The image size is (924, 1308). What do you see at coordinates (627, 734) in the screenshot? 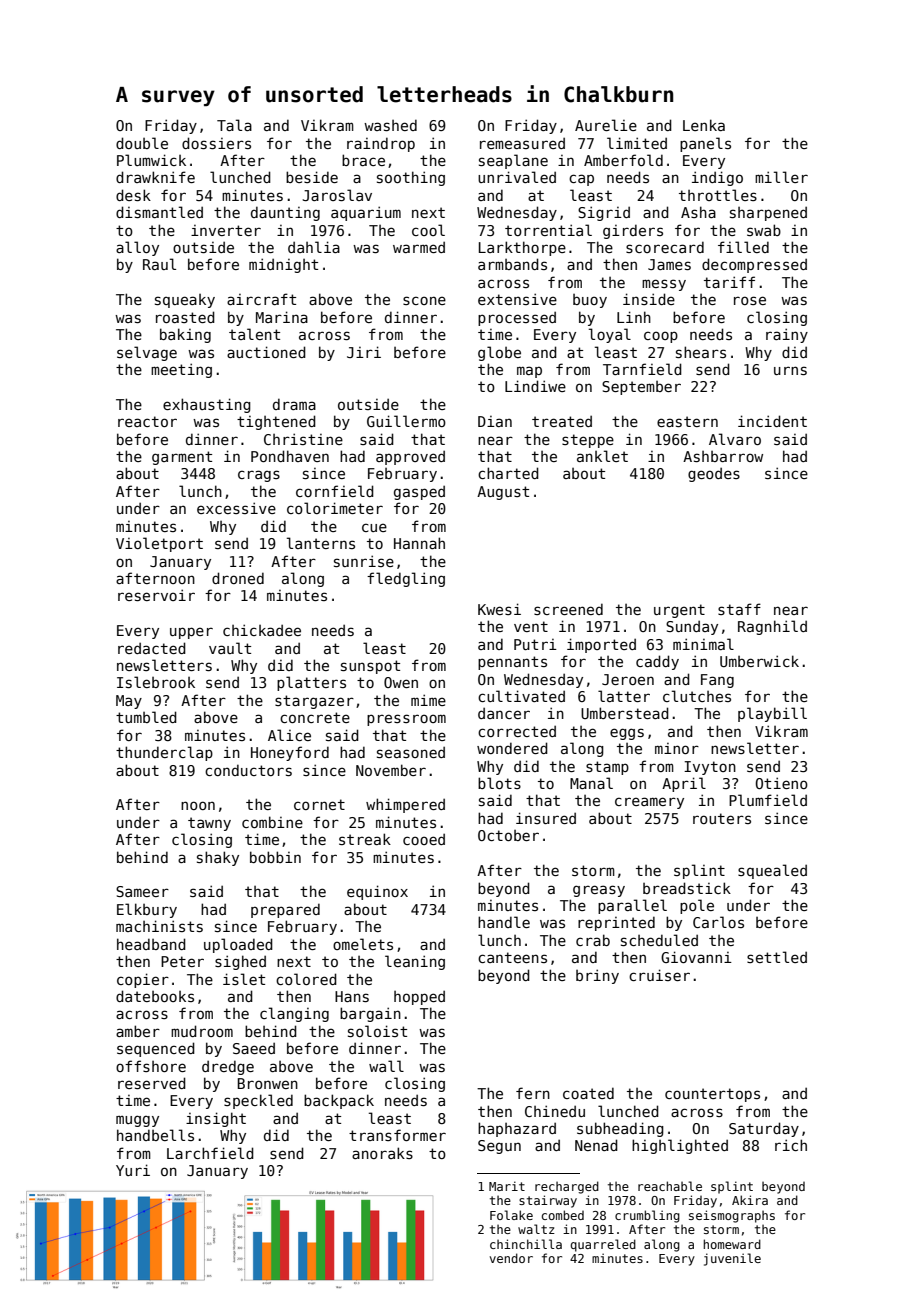
I see `eggs` at bounding box center [627, 734].
